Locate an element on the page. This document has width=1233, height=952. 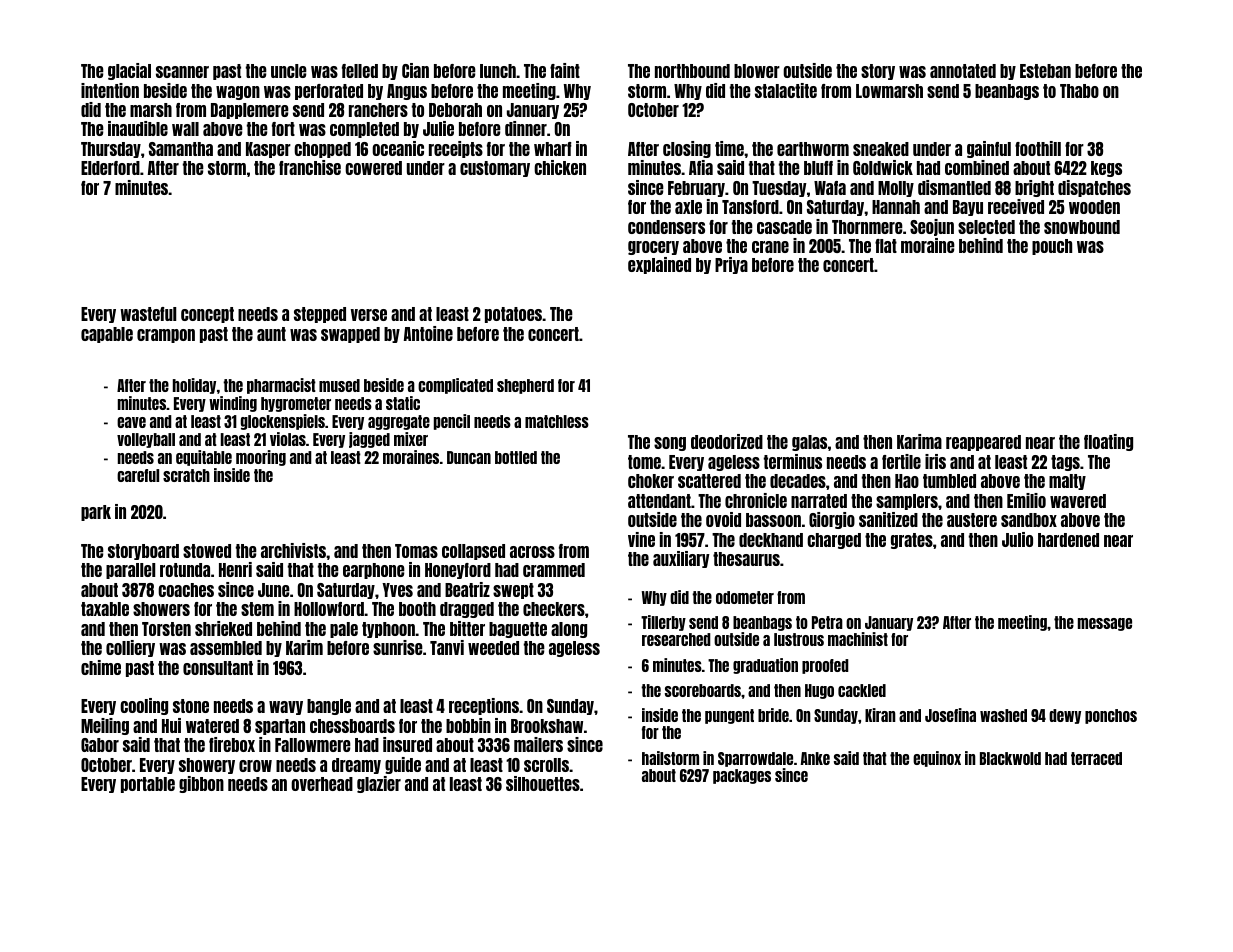
careful is located at coordinates (138, 475).
